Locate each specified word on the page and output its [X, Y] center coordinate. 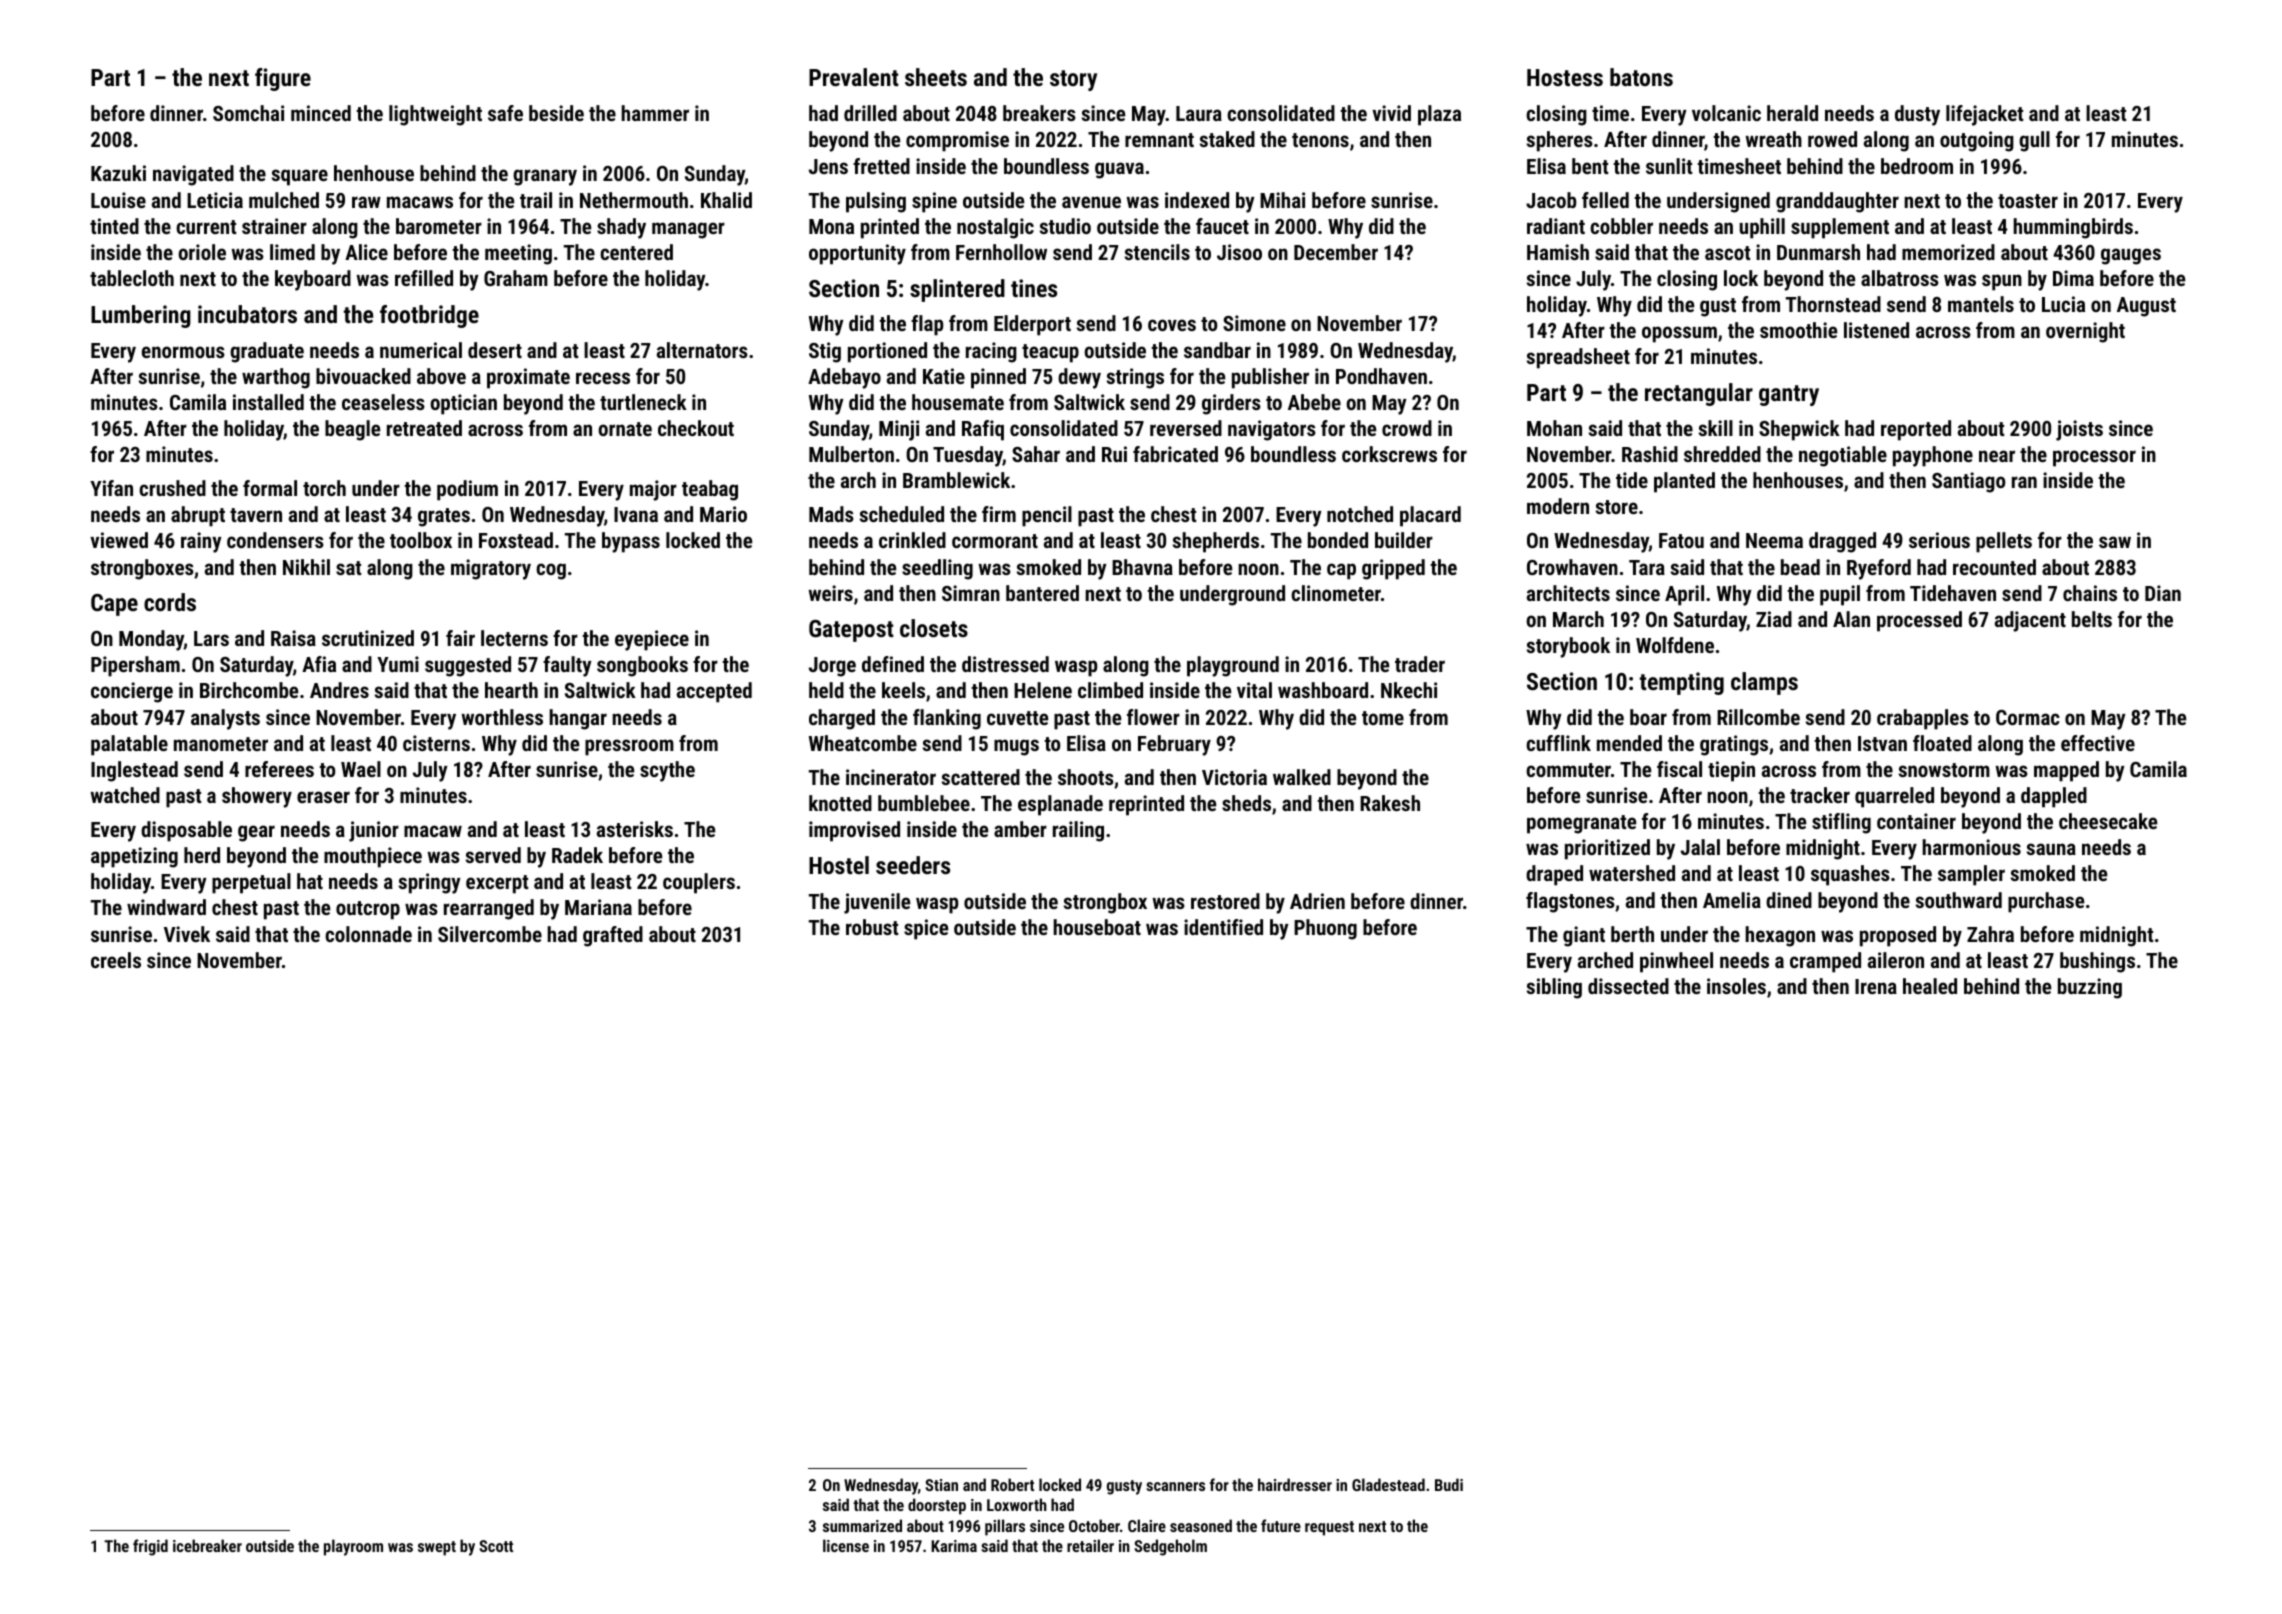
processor [2094, 458]
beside [556, 113]
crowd [1407, 428]
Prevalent [854, 77]
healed [1930, 986]
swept [437, 1548]
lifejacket [1985, 115]
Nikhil [306, 567]
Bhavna [1142, 567]
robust [872, 927]
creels [116, 960]
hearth [511, 690]
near [1997, 456]
